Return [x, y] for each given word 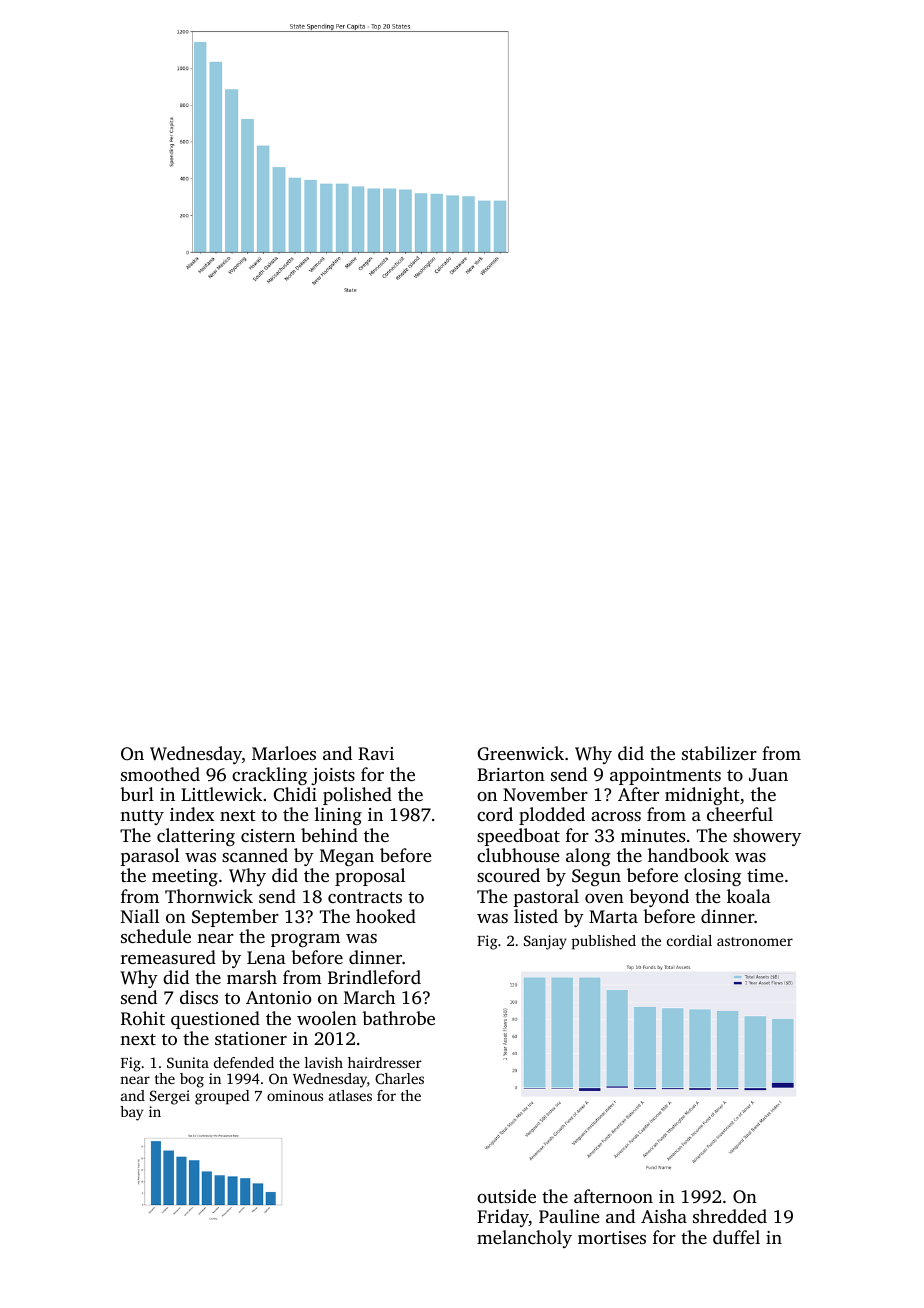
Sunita [188, 1062]
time [765, 875]
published [604, 942]
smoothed [160, 774]
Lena [266, 957]
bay [131, 1113]
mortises [612, 1237]
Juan [768, 775]
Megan [347, 857]
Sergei [170, 1097]
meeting [185, 877]
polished [357, 796]
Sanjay [545, 942]
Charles [399, 1078]
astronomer [755, 941]
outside [506, 1196]
